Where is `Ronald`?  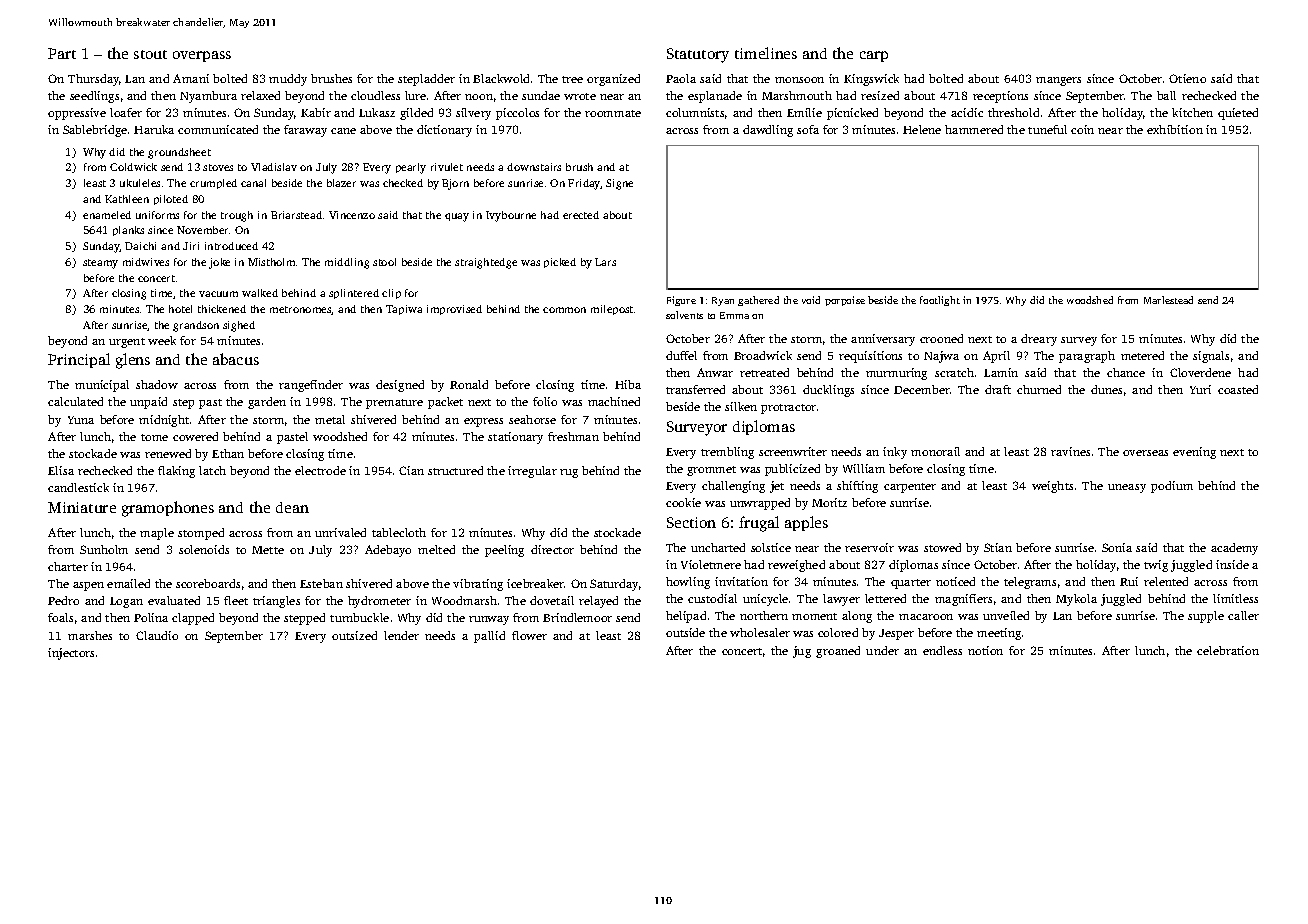 Ronald is located at coordinates (469, 384).
